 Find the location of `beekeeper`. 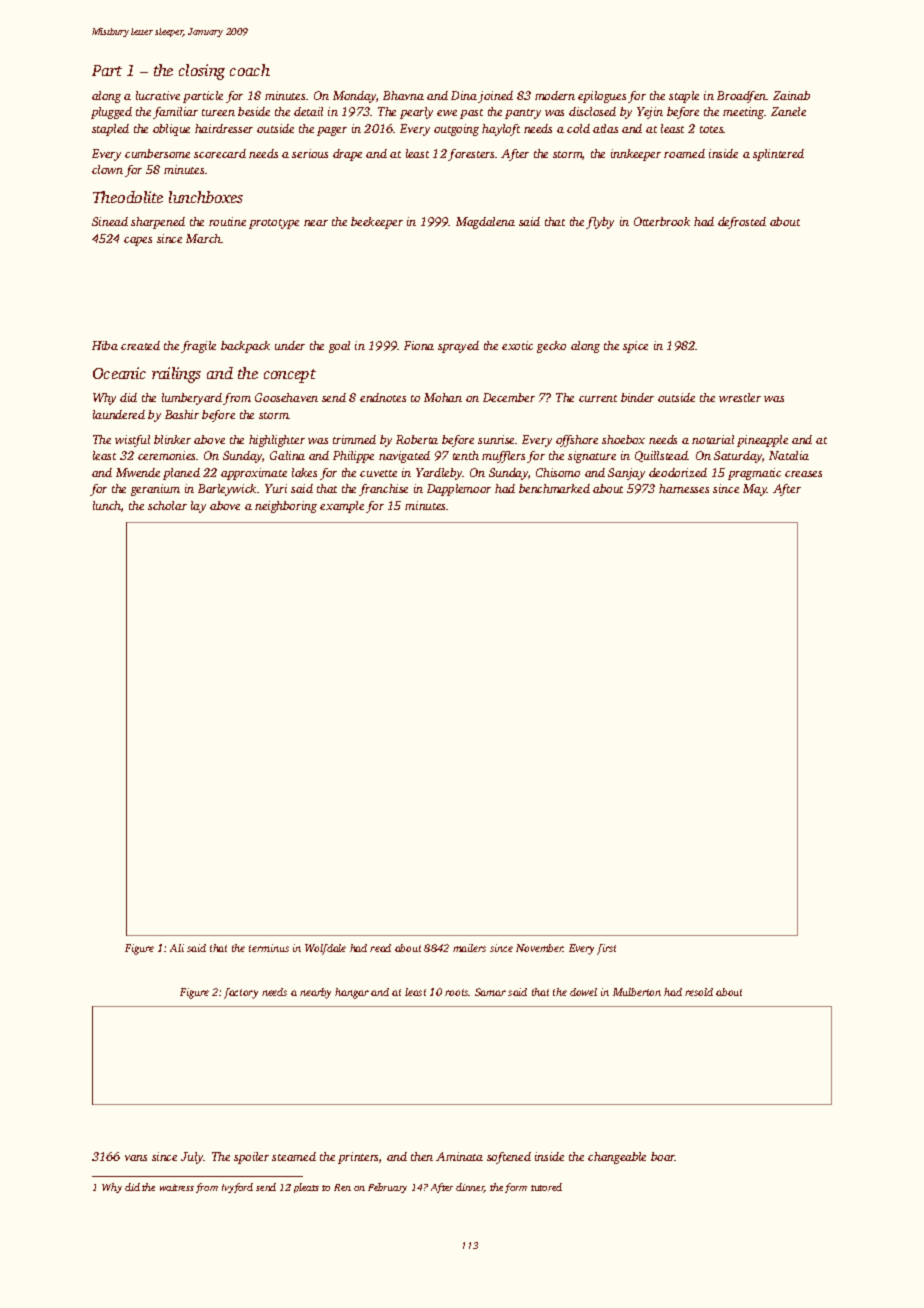

beekeeper is located at coordinates (377, 223).
